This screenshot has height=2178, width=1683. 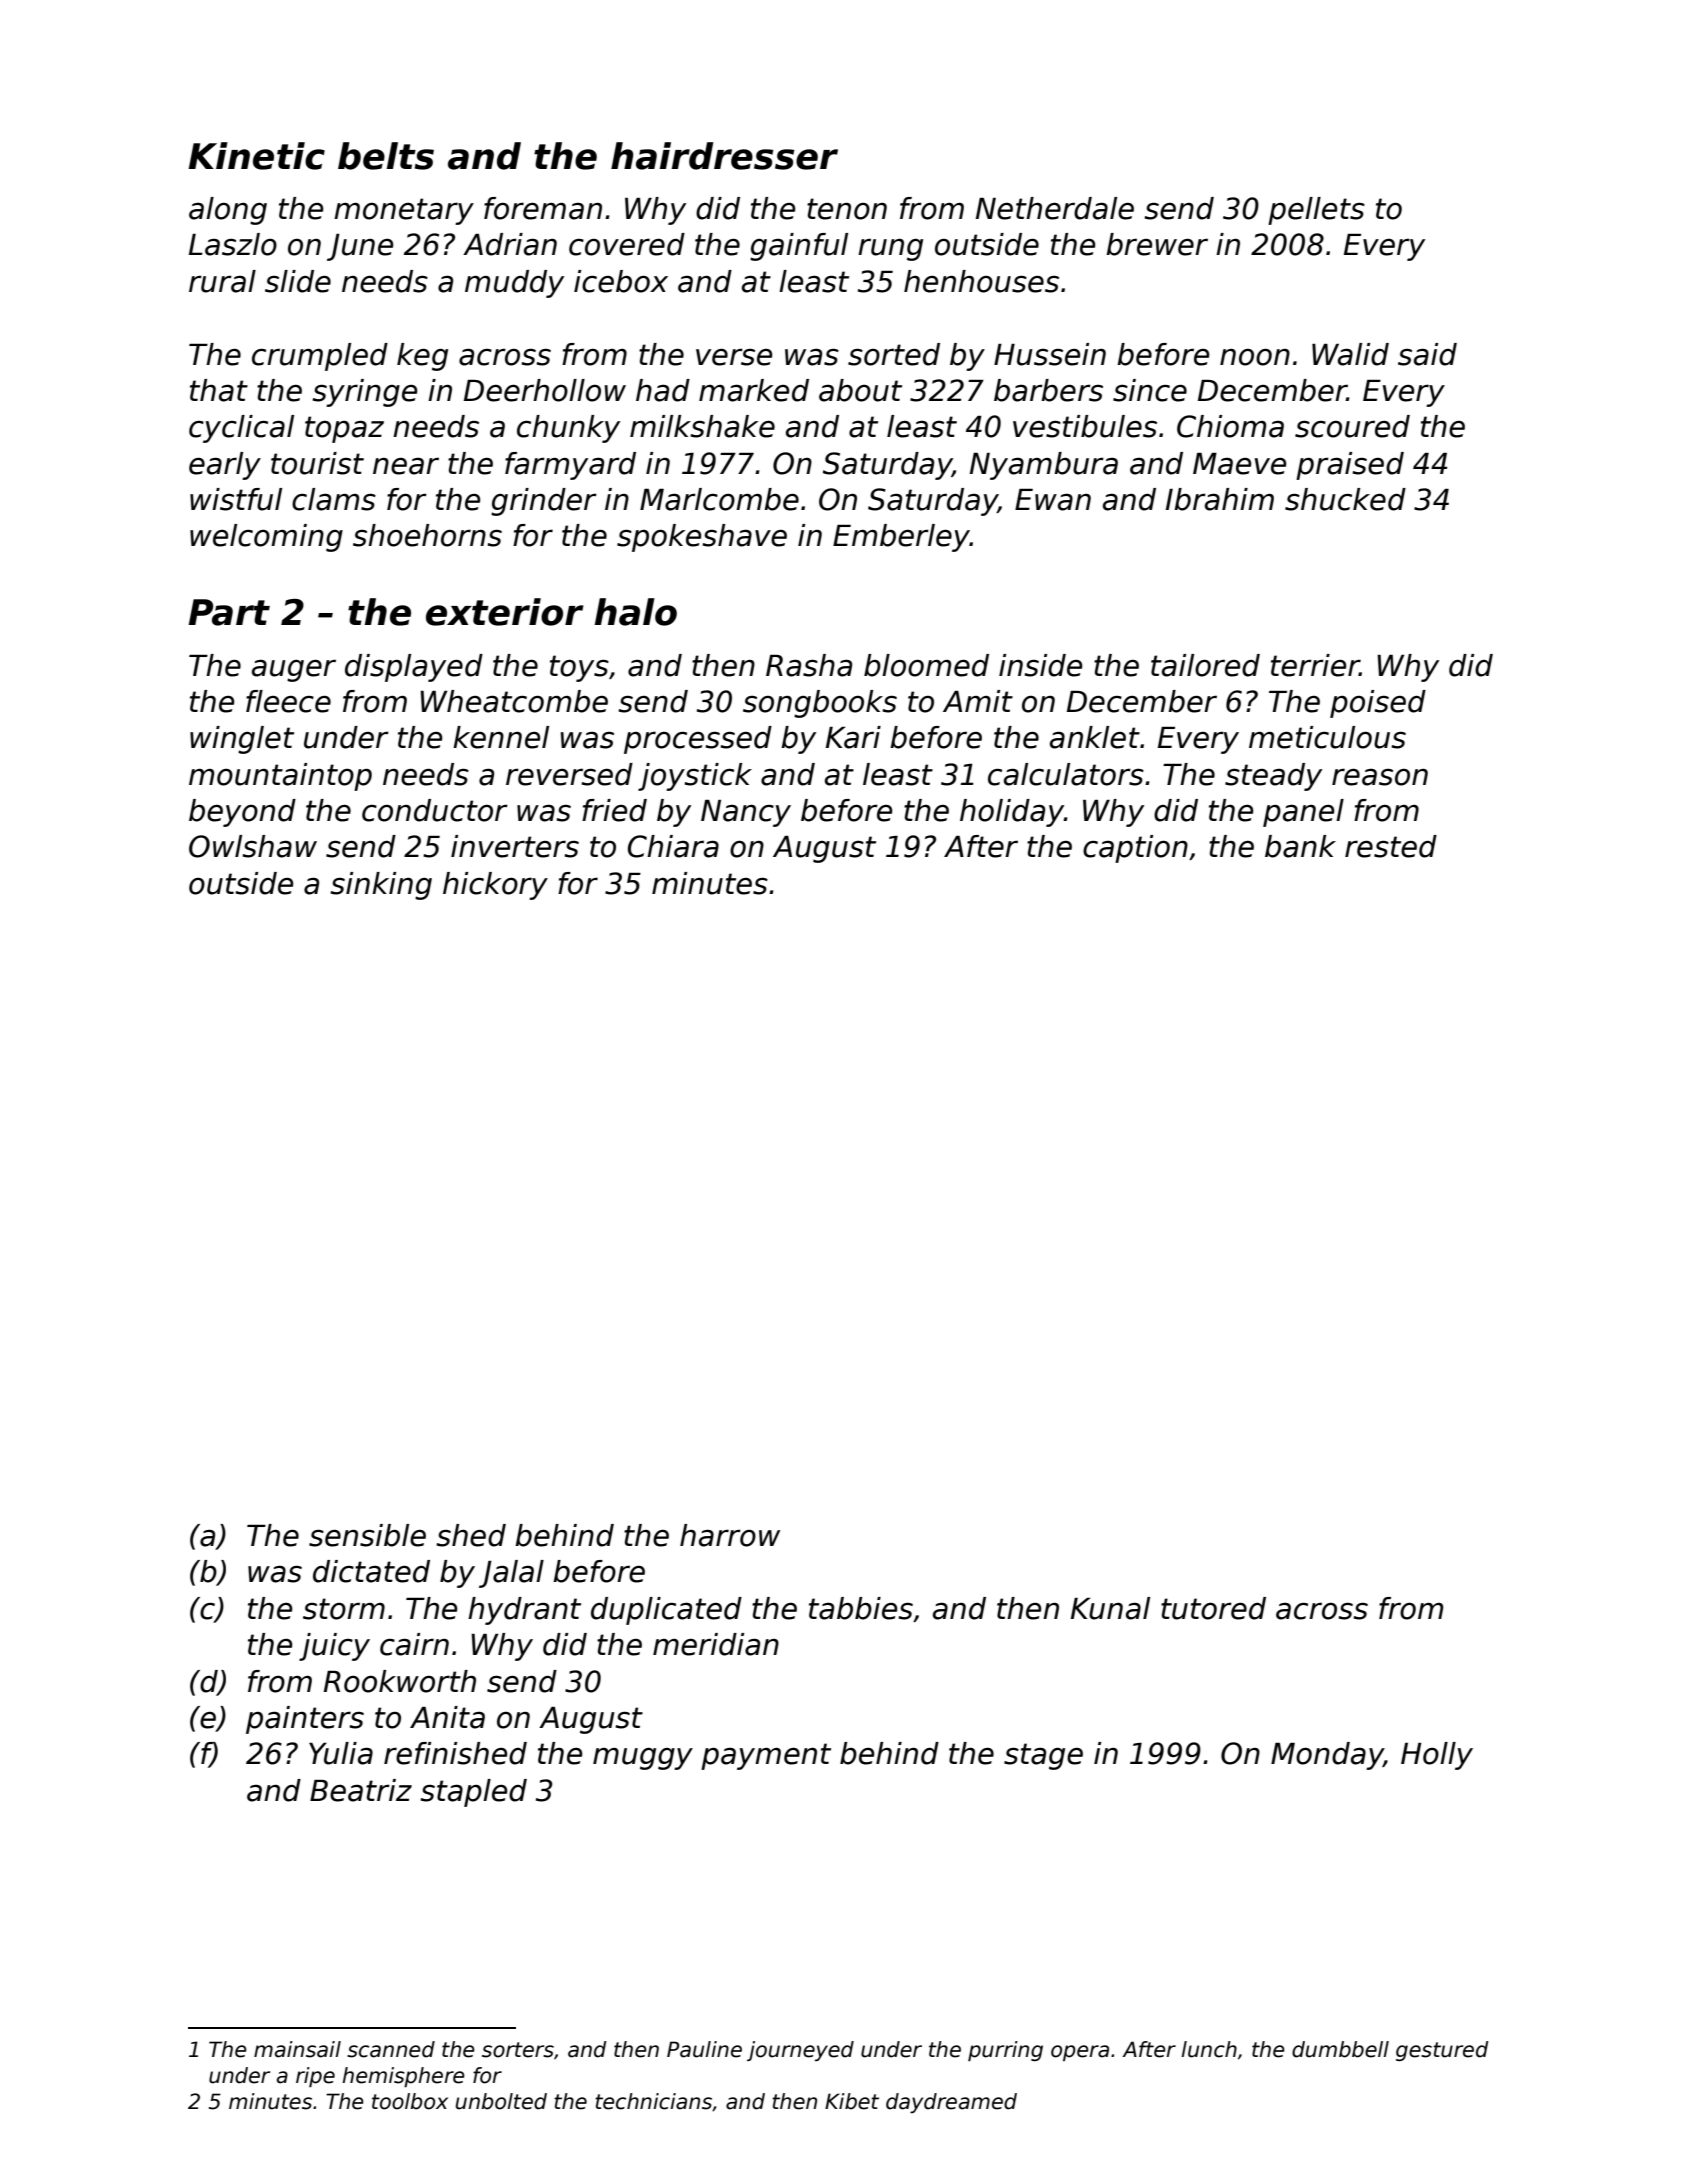 What do you see at coordinates (730, 1535) in the screenshot?
I see `harrow` at bounding box center [730, 1535].
